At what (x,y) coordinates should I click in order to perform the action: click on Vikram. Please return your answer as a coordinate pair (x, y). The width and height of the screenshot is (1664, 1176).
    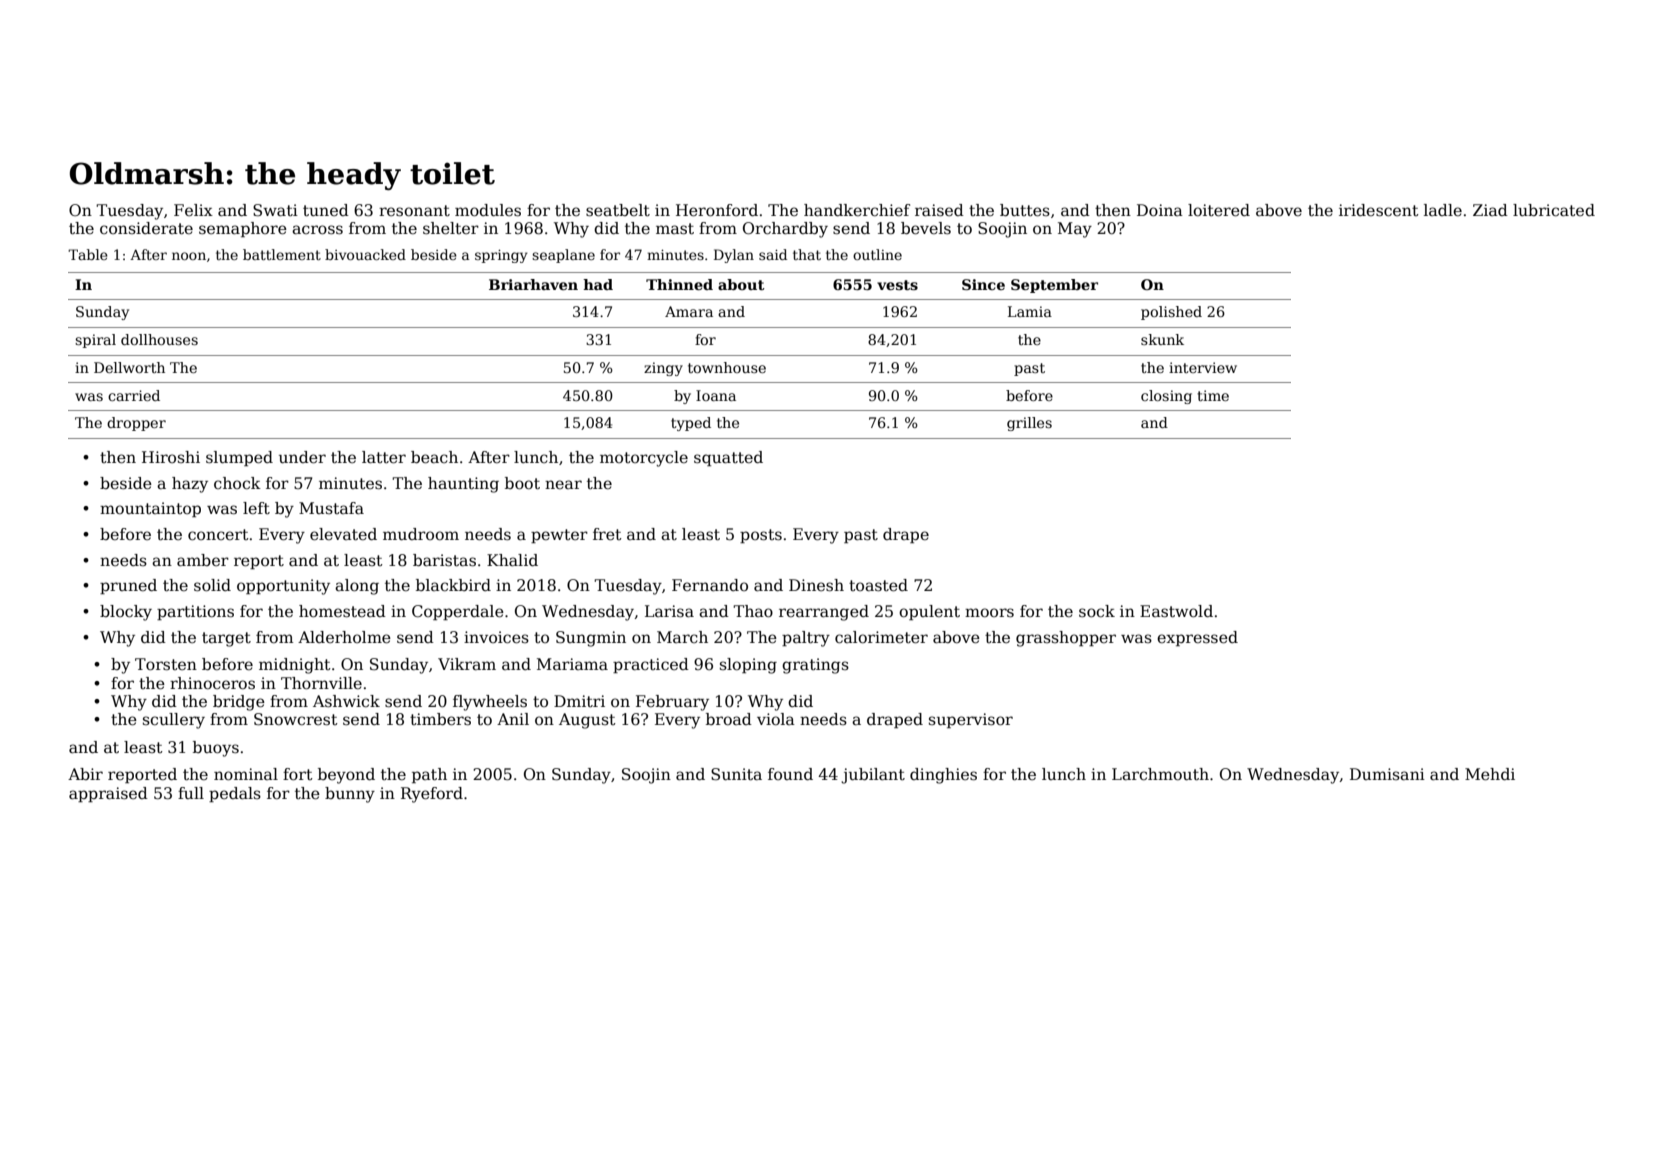
    Looking at the image, I should click on (467, 664).
